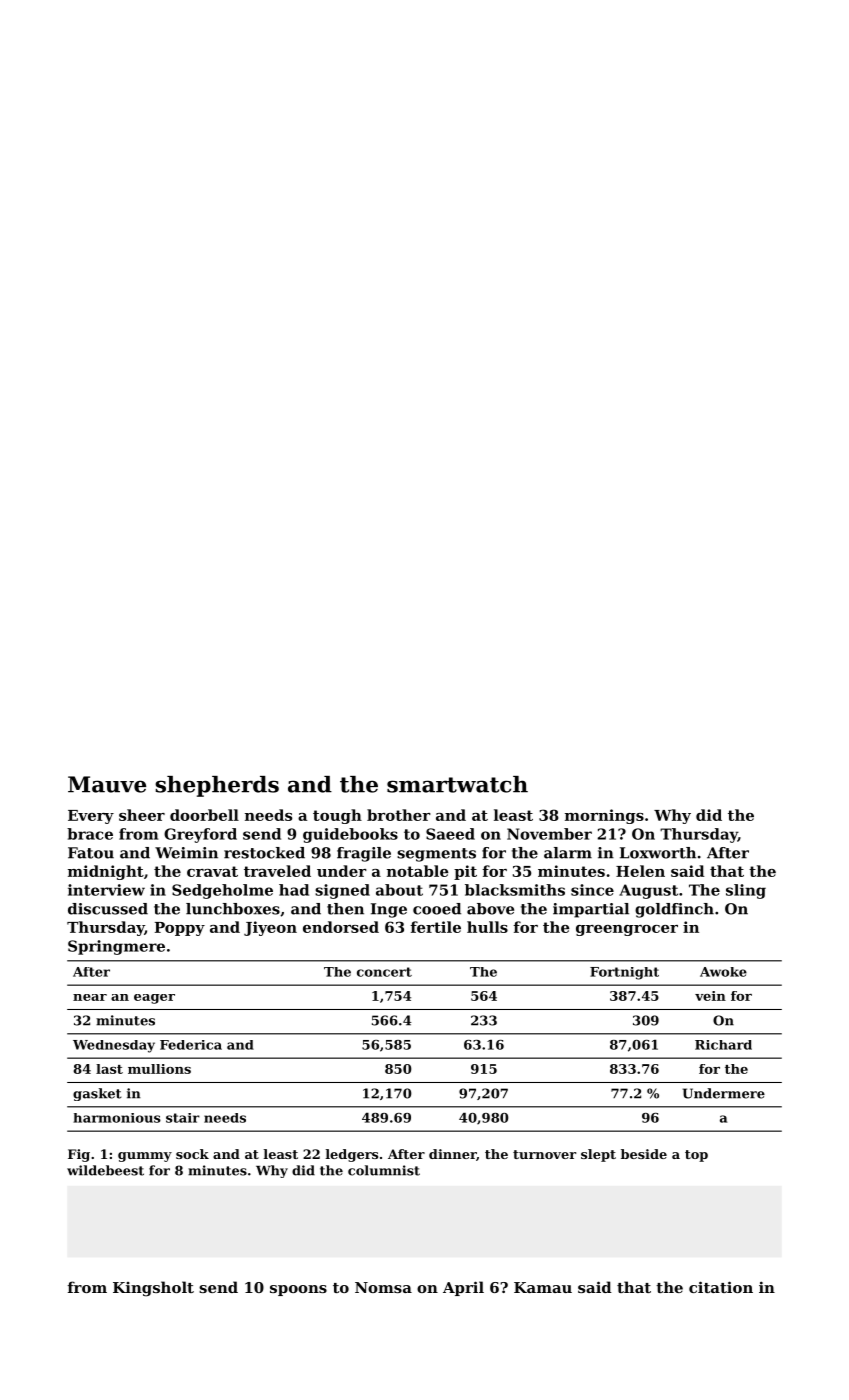  What do you see at coordinates (192, 1154) in the screenshot?
I see `sock` at bounding box center [192, 1154].
